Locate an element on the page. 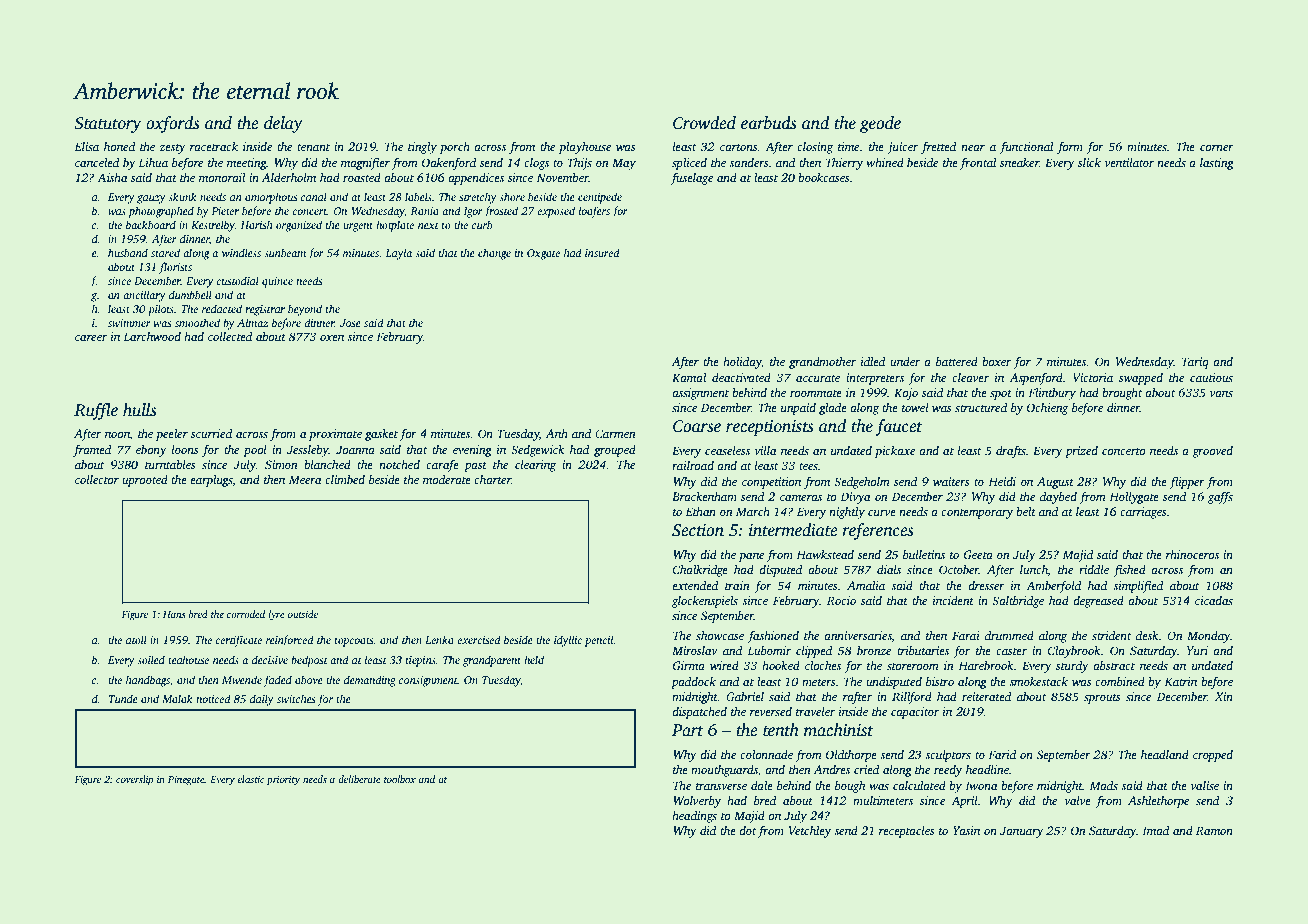 The height and width of the image is (924, 1308). priority is located at coordinates (283, 781).
